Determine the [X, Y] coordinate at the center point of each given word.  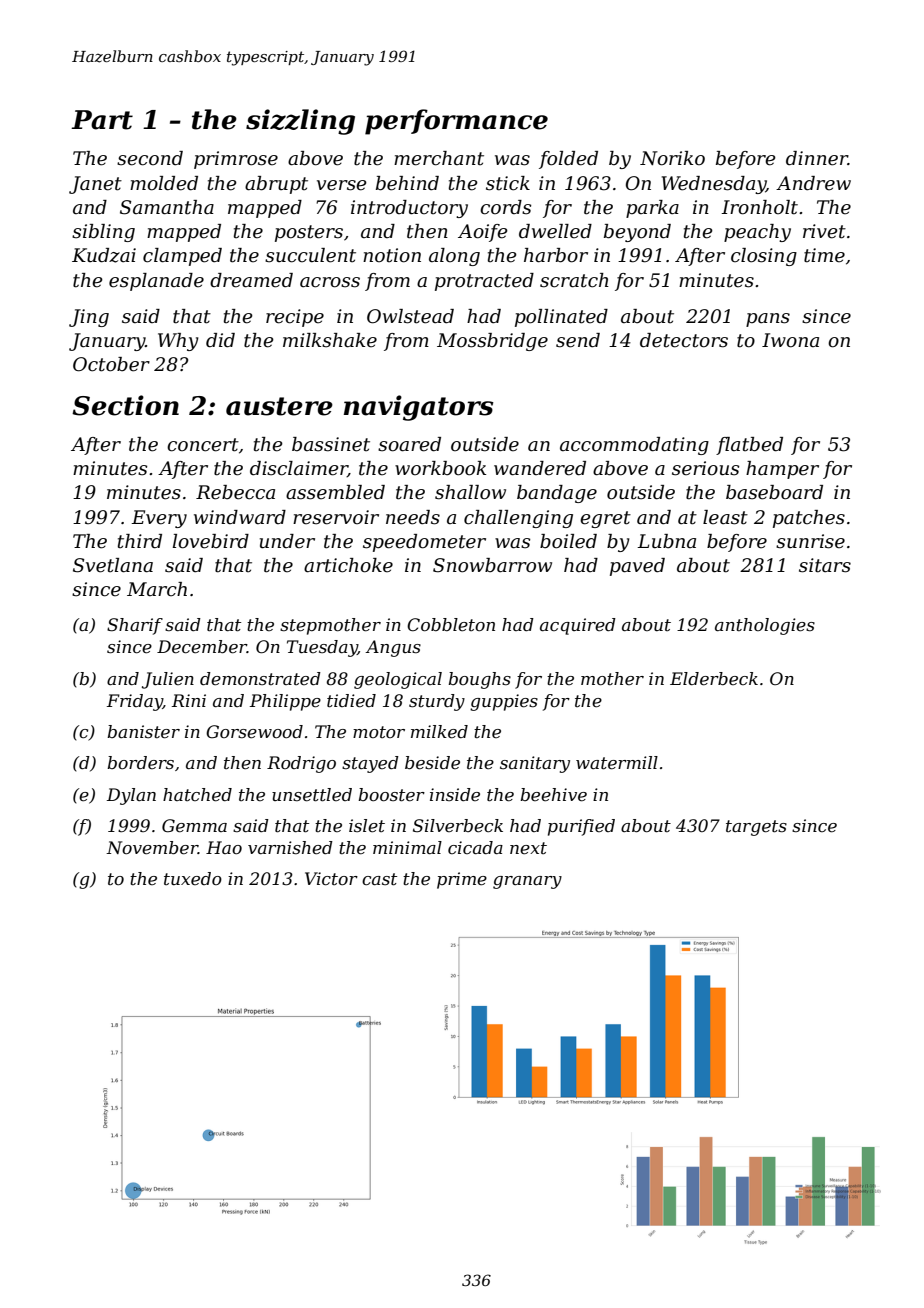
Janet [95, 185]
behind [407, 183]
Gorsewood [254, 732]
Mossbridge [492, 342]
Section [125, 405]
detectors [684, 340]
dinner [817, 158]
